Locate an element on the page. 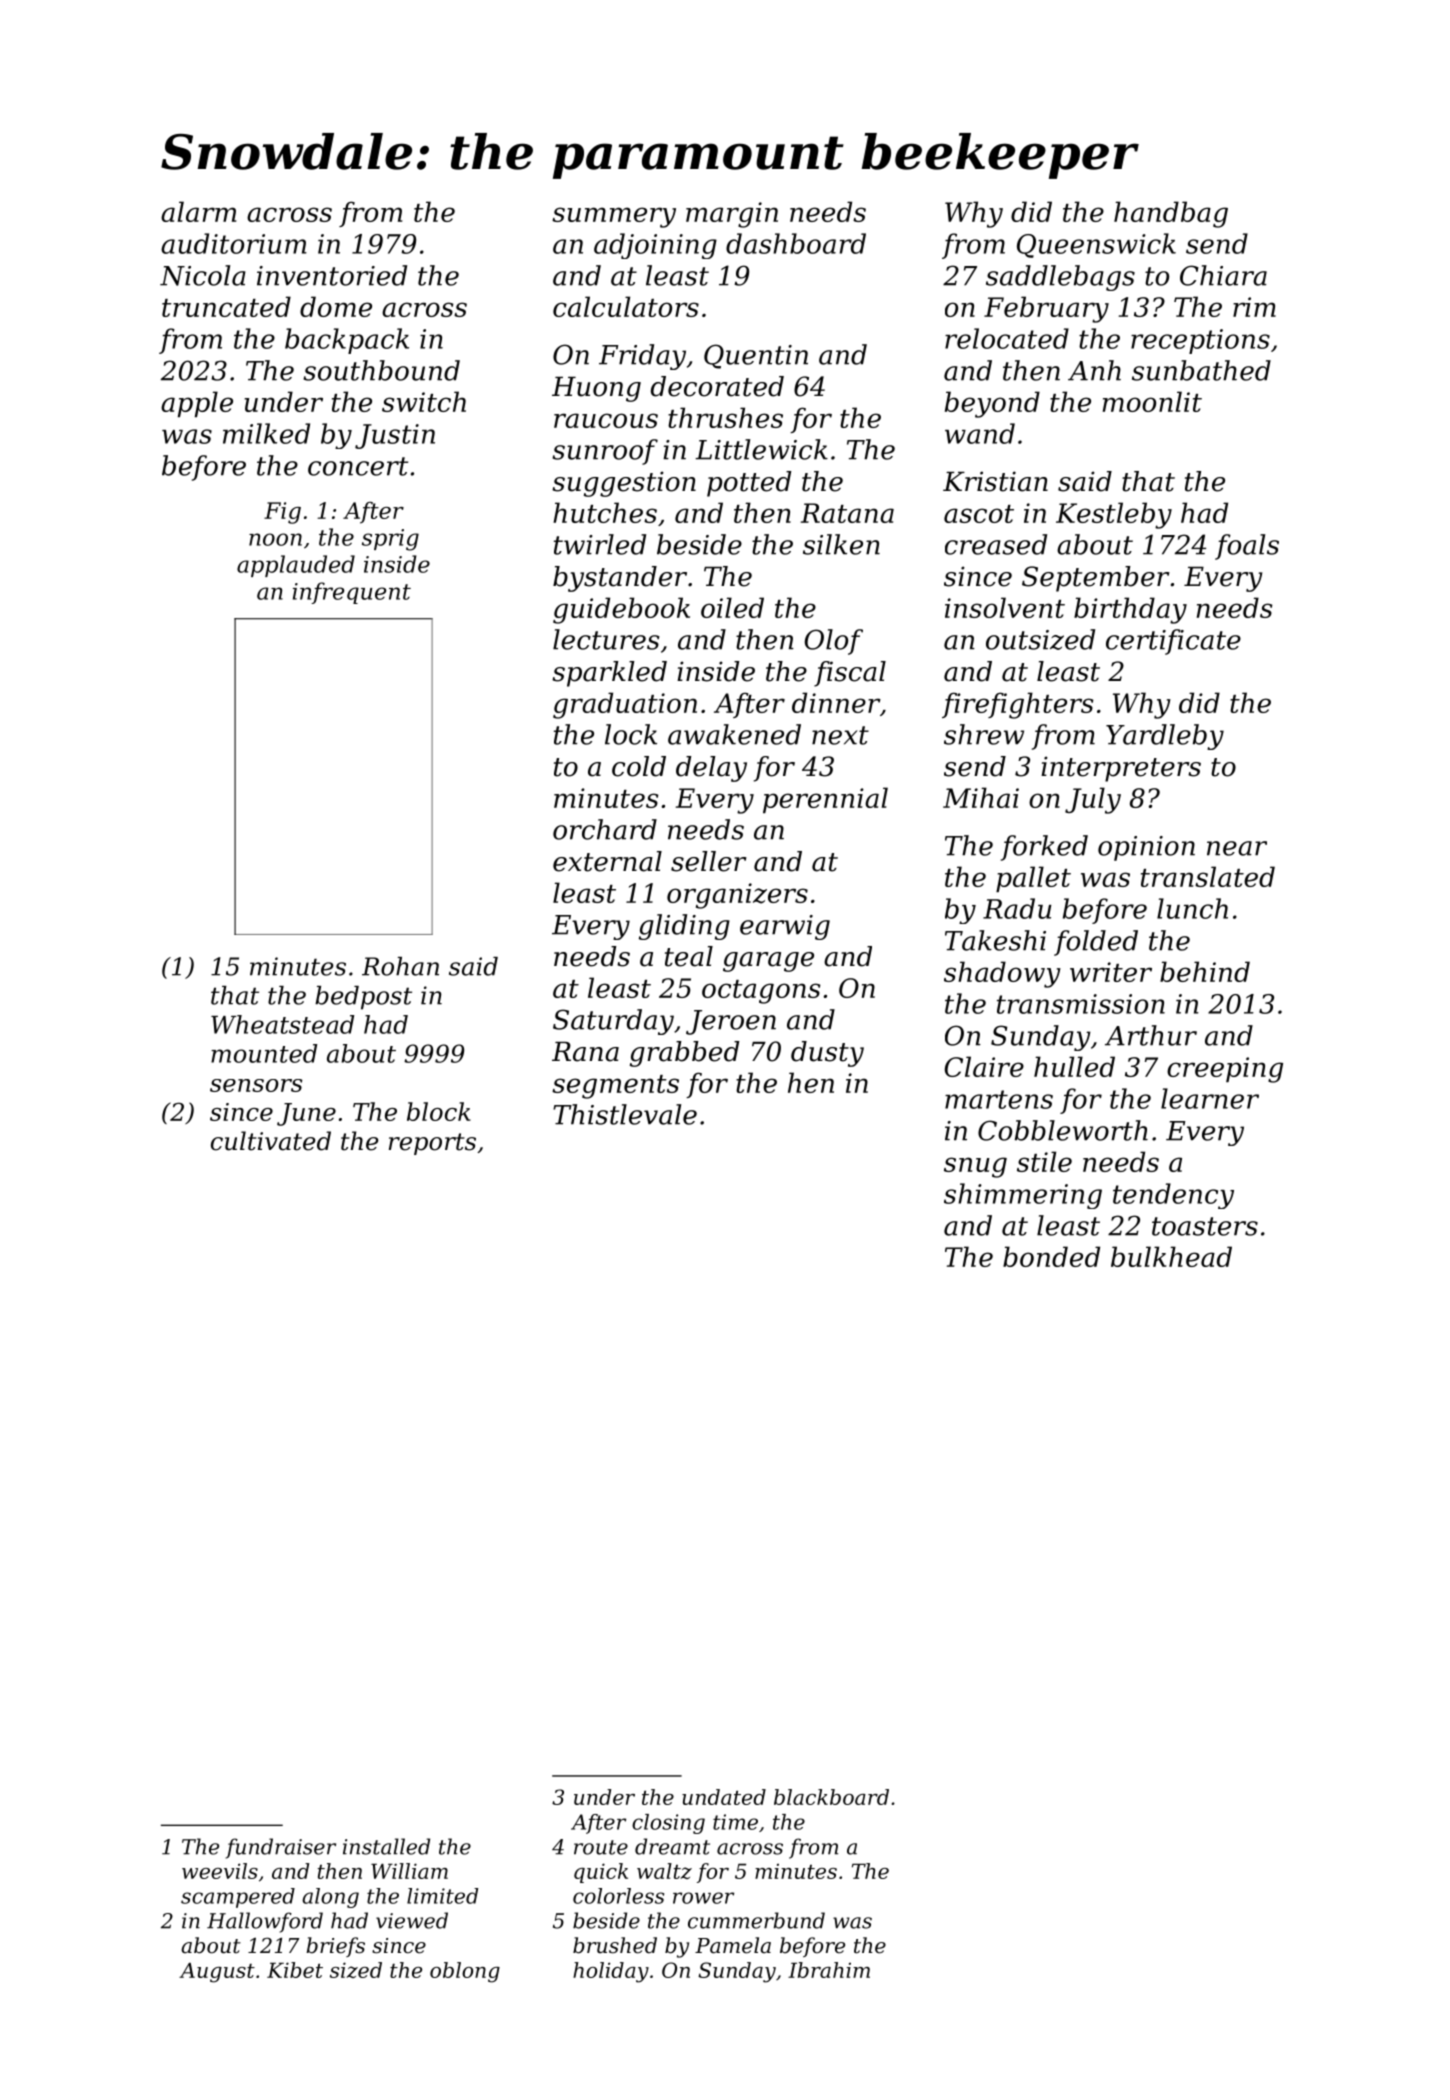 The image size is (1450, 2100). Wheatstead is located at coordinates (282, 1024).
